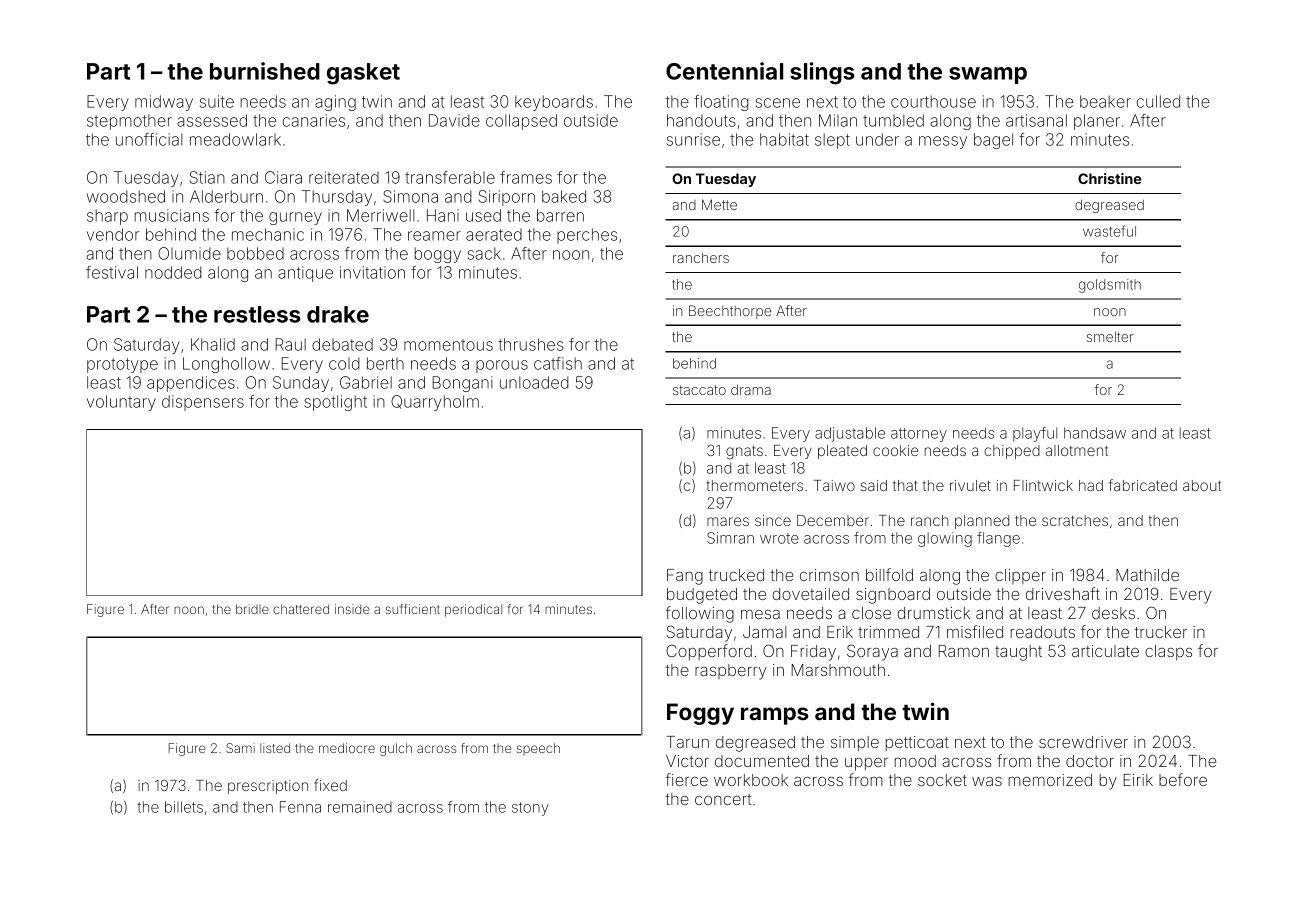 This screenshot has width=1308, height=924. What do you see at coordinates (530, 809) in the screenshot?
I see `stony` at bounding box center [530, 809].
